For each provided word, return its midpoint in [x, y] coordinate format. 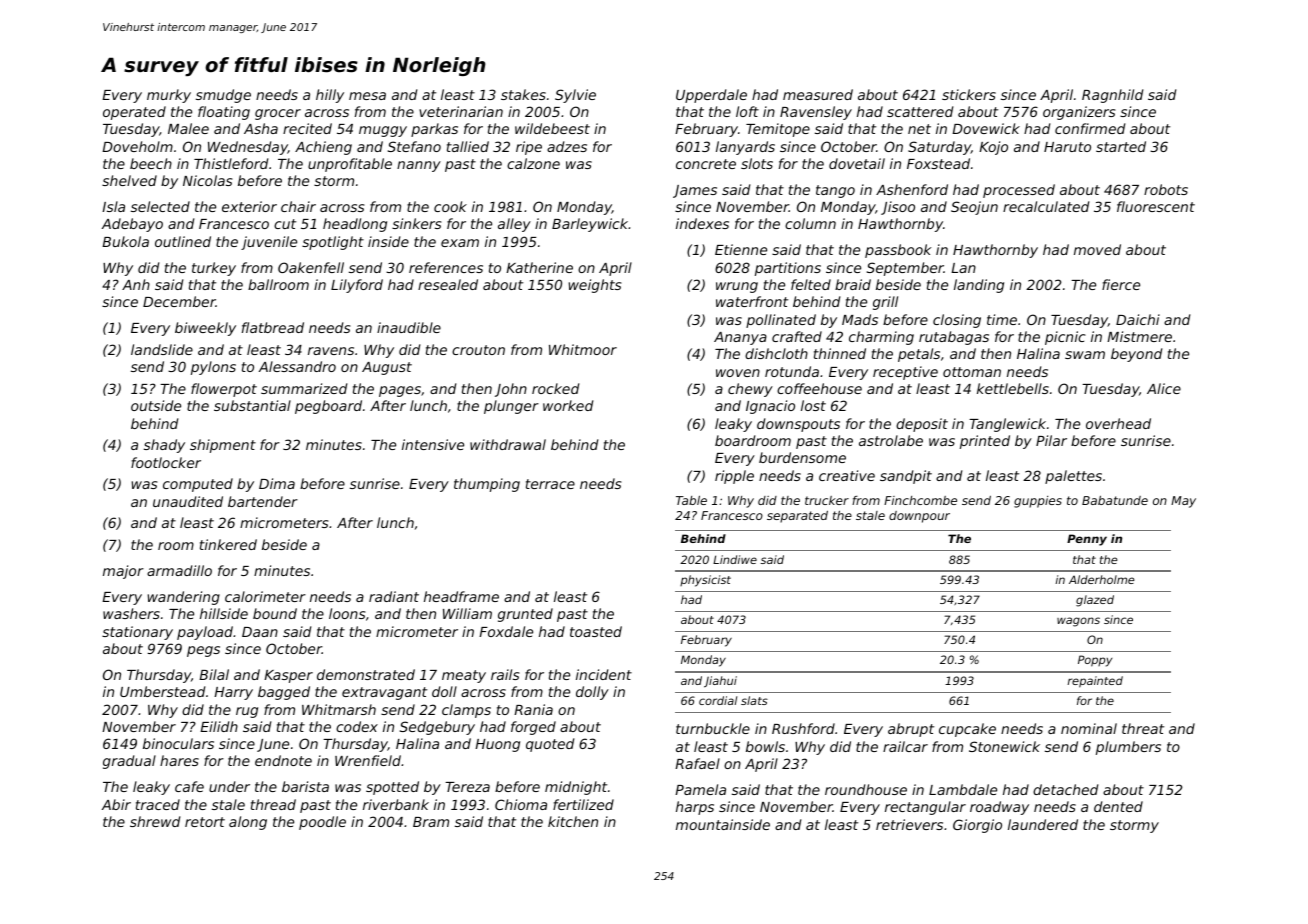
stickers [969, 94]
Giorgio [977, 826]
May [1183, 502]
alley [514, 225]
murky [169, 96]
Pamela [700, 789]
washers [131, 613]
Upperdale [711, 96]
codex [357, 726]
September [905, 269]
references [446, 267]
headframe [461, 596]
